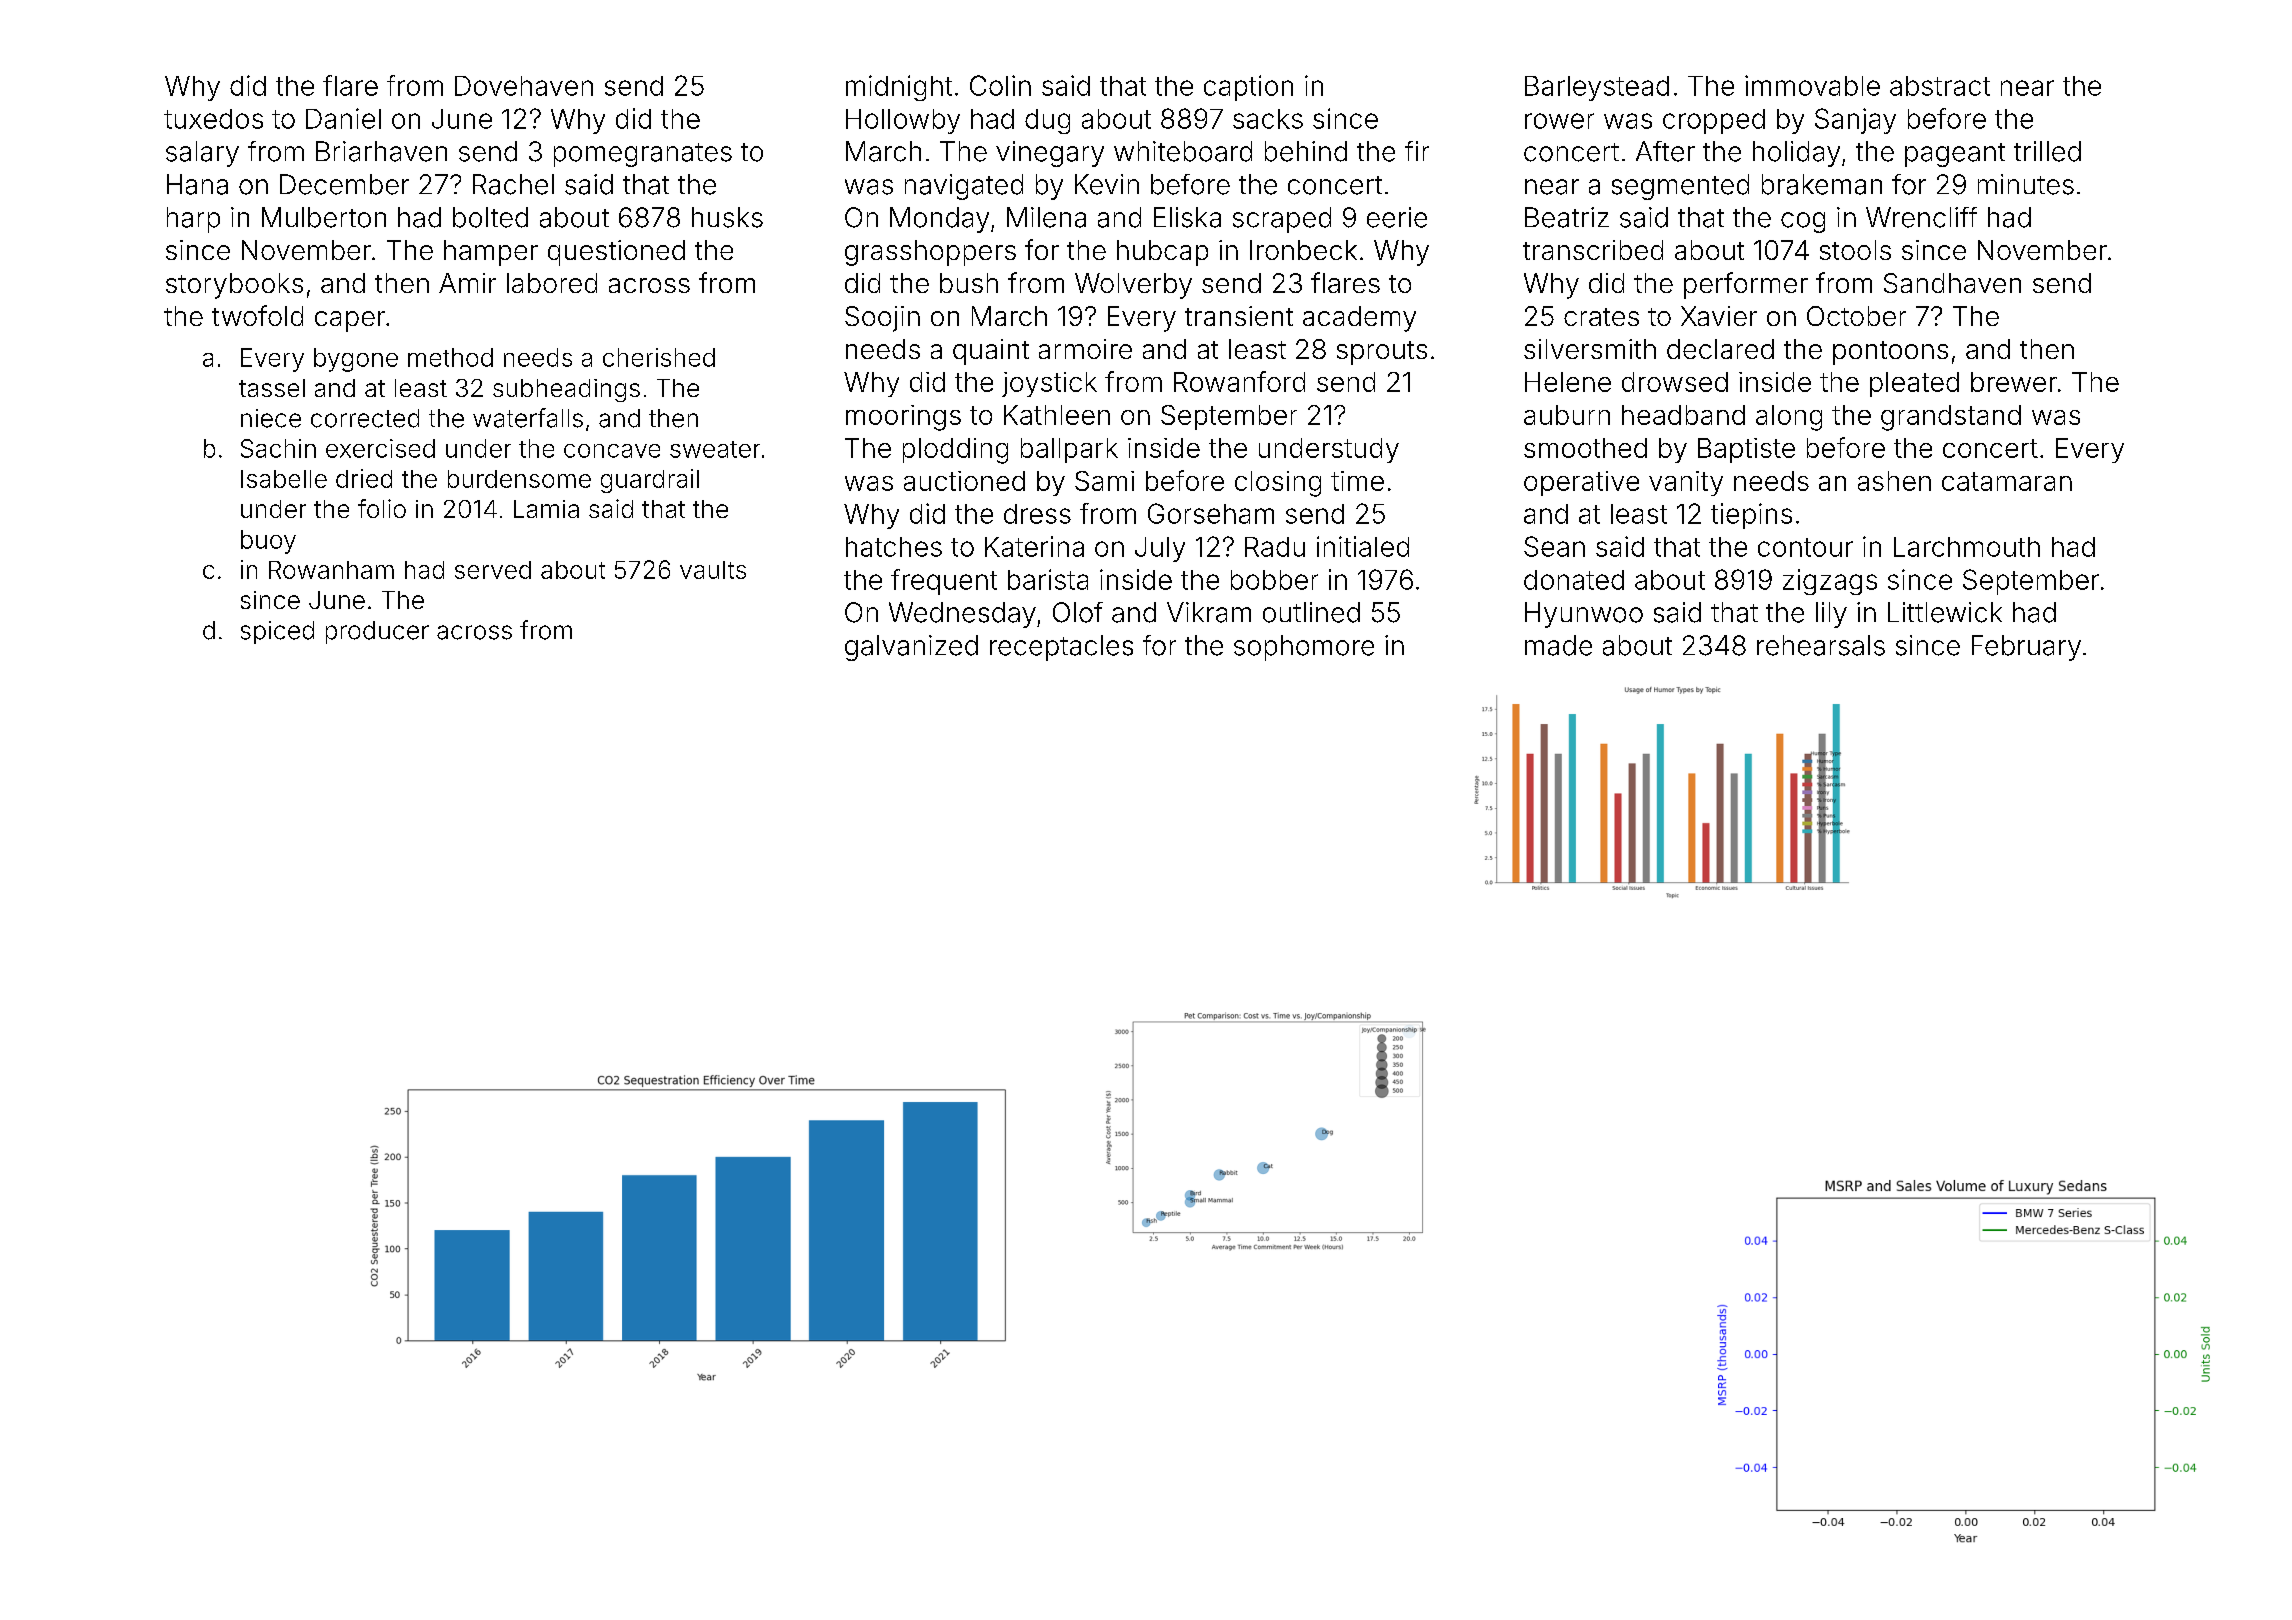  What do you see at coordinates (1951, 418) in the image?
I see `grandstand` at bounding box center [1951, 418].
